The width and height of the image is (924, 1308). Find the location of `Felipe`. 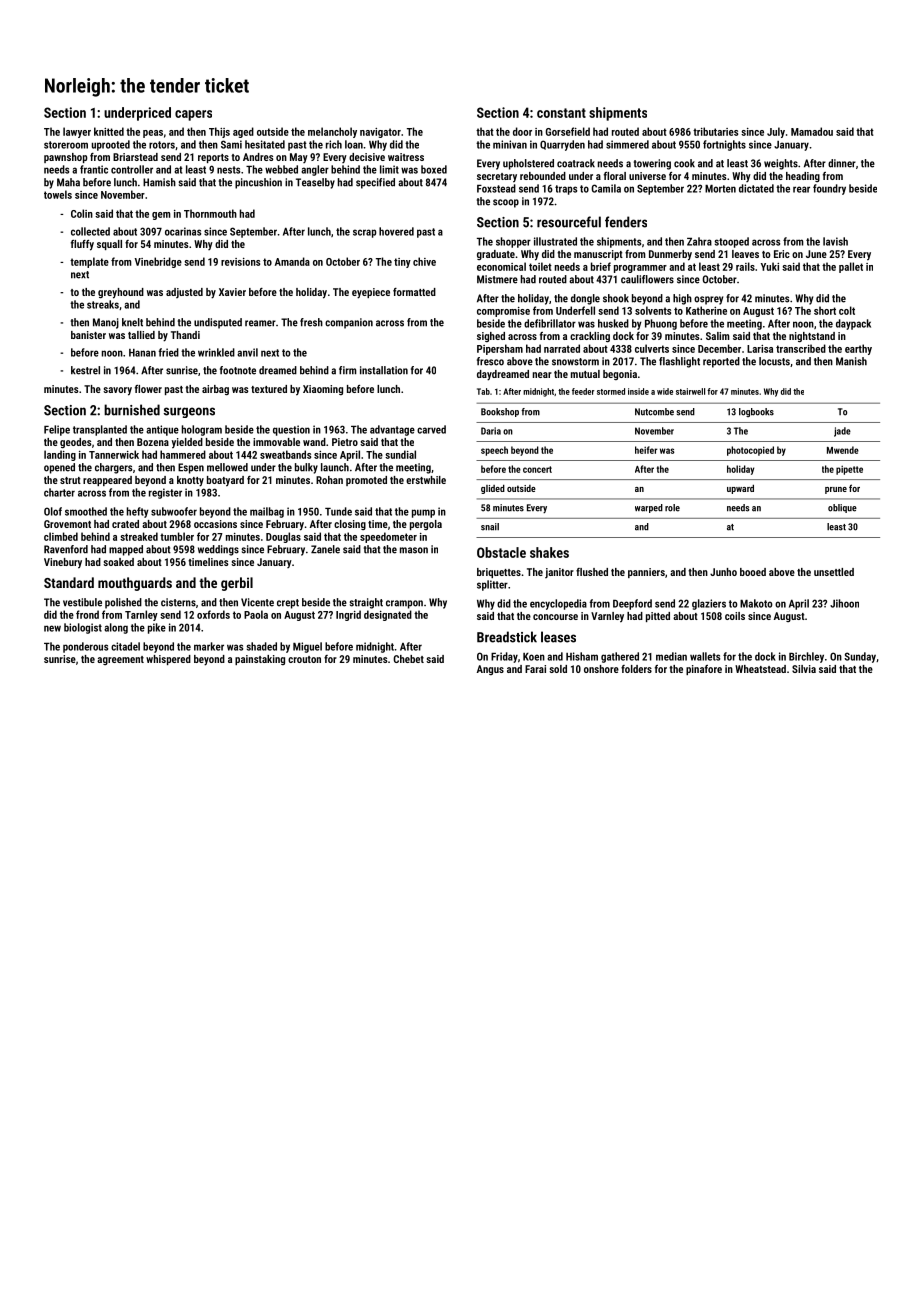

Felipe is located at coordinates (57, 430).
